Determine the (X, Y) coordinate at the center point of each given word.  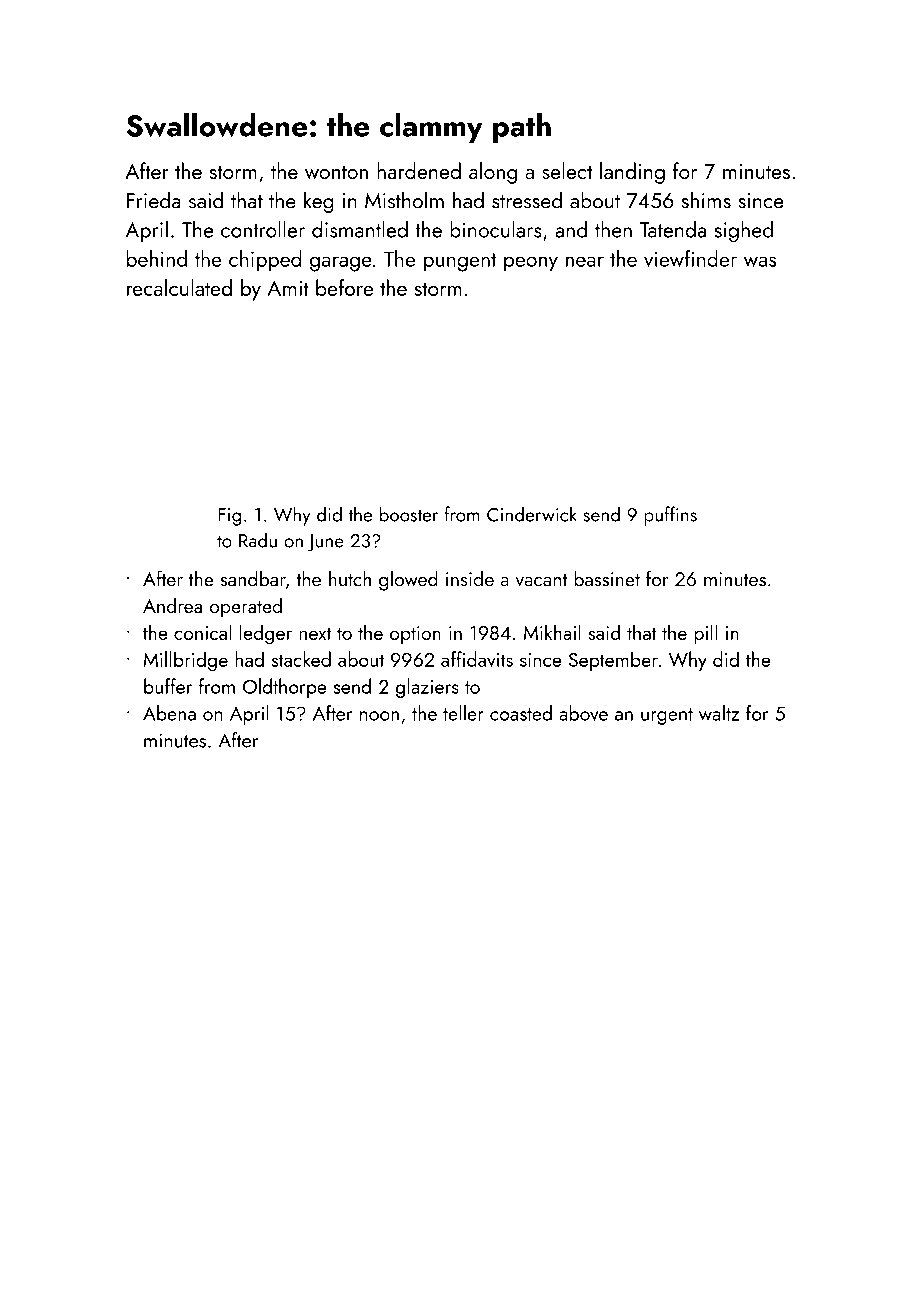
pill (706, 634)
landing (632, 173)
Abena (169, 713)
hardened (419, 170)
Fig (229, 517)
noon (379, 716)
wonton (336, 172)
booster (409, 514)
